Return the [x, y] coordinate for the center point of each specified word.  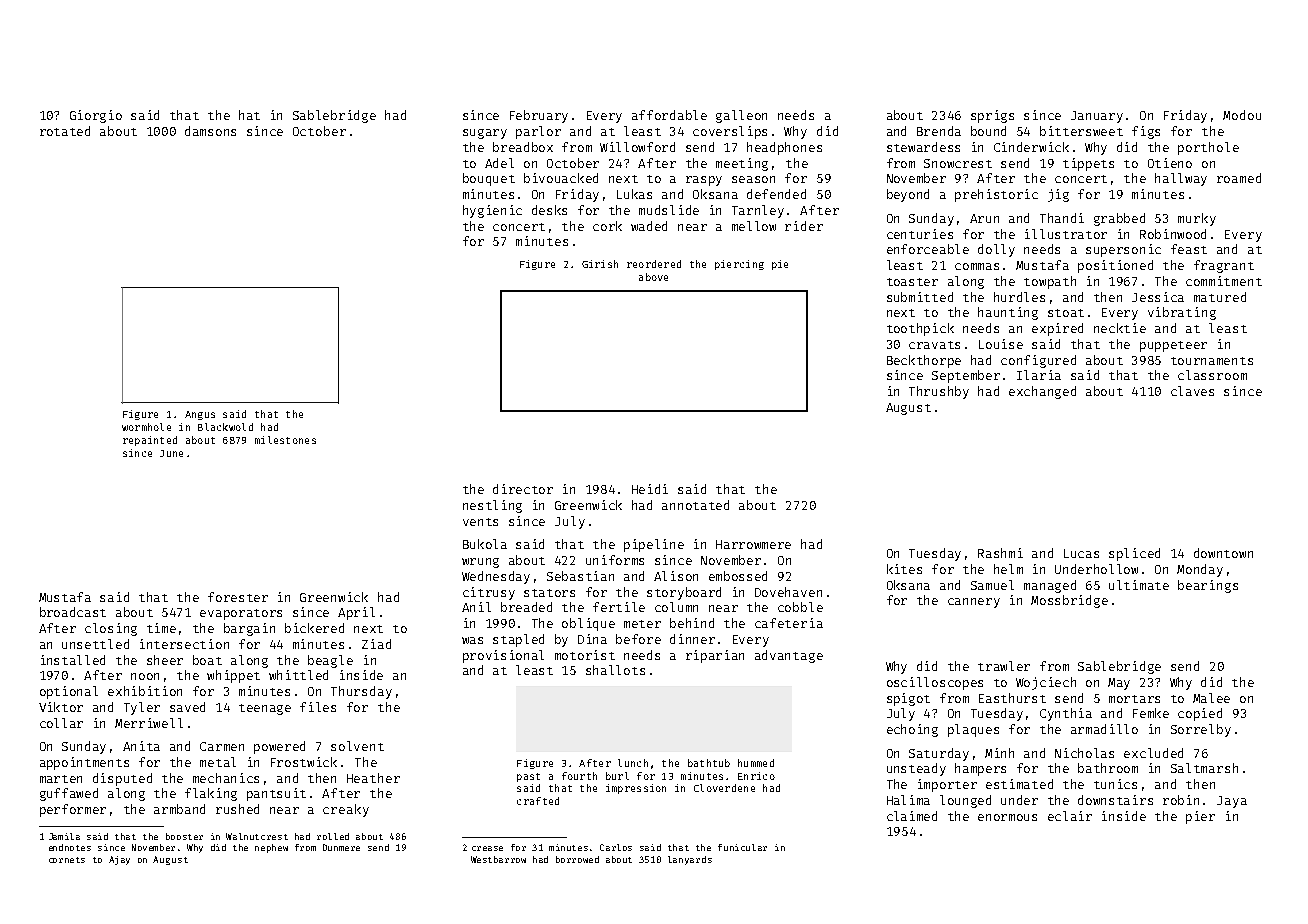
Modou [1242, 115]
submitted [920, 297]
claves [1192, 391]
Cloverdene [724, 788]
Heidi [650, 489]
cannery [974, 603]
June [171, 453]
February [539, 116]
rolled [333, 836]
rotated [65, 131]
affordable [669, 115]
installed [73, 660]
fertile [619, 607]
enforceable [928, 249]
